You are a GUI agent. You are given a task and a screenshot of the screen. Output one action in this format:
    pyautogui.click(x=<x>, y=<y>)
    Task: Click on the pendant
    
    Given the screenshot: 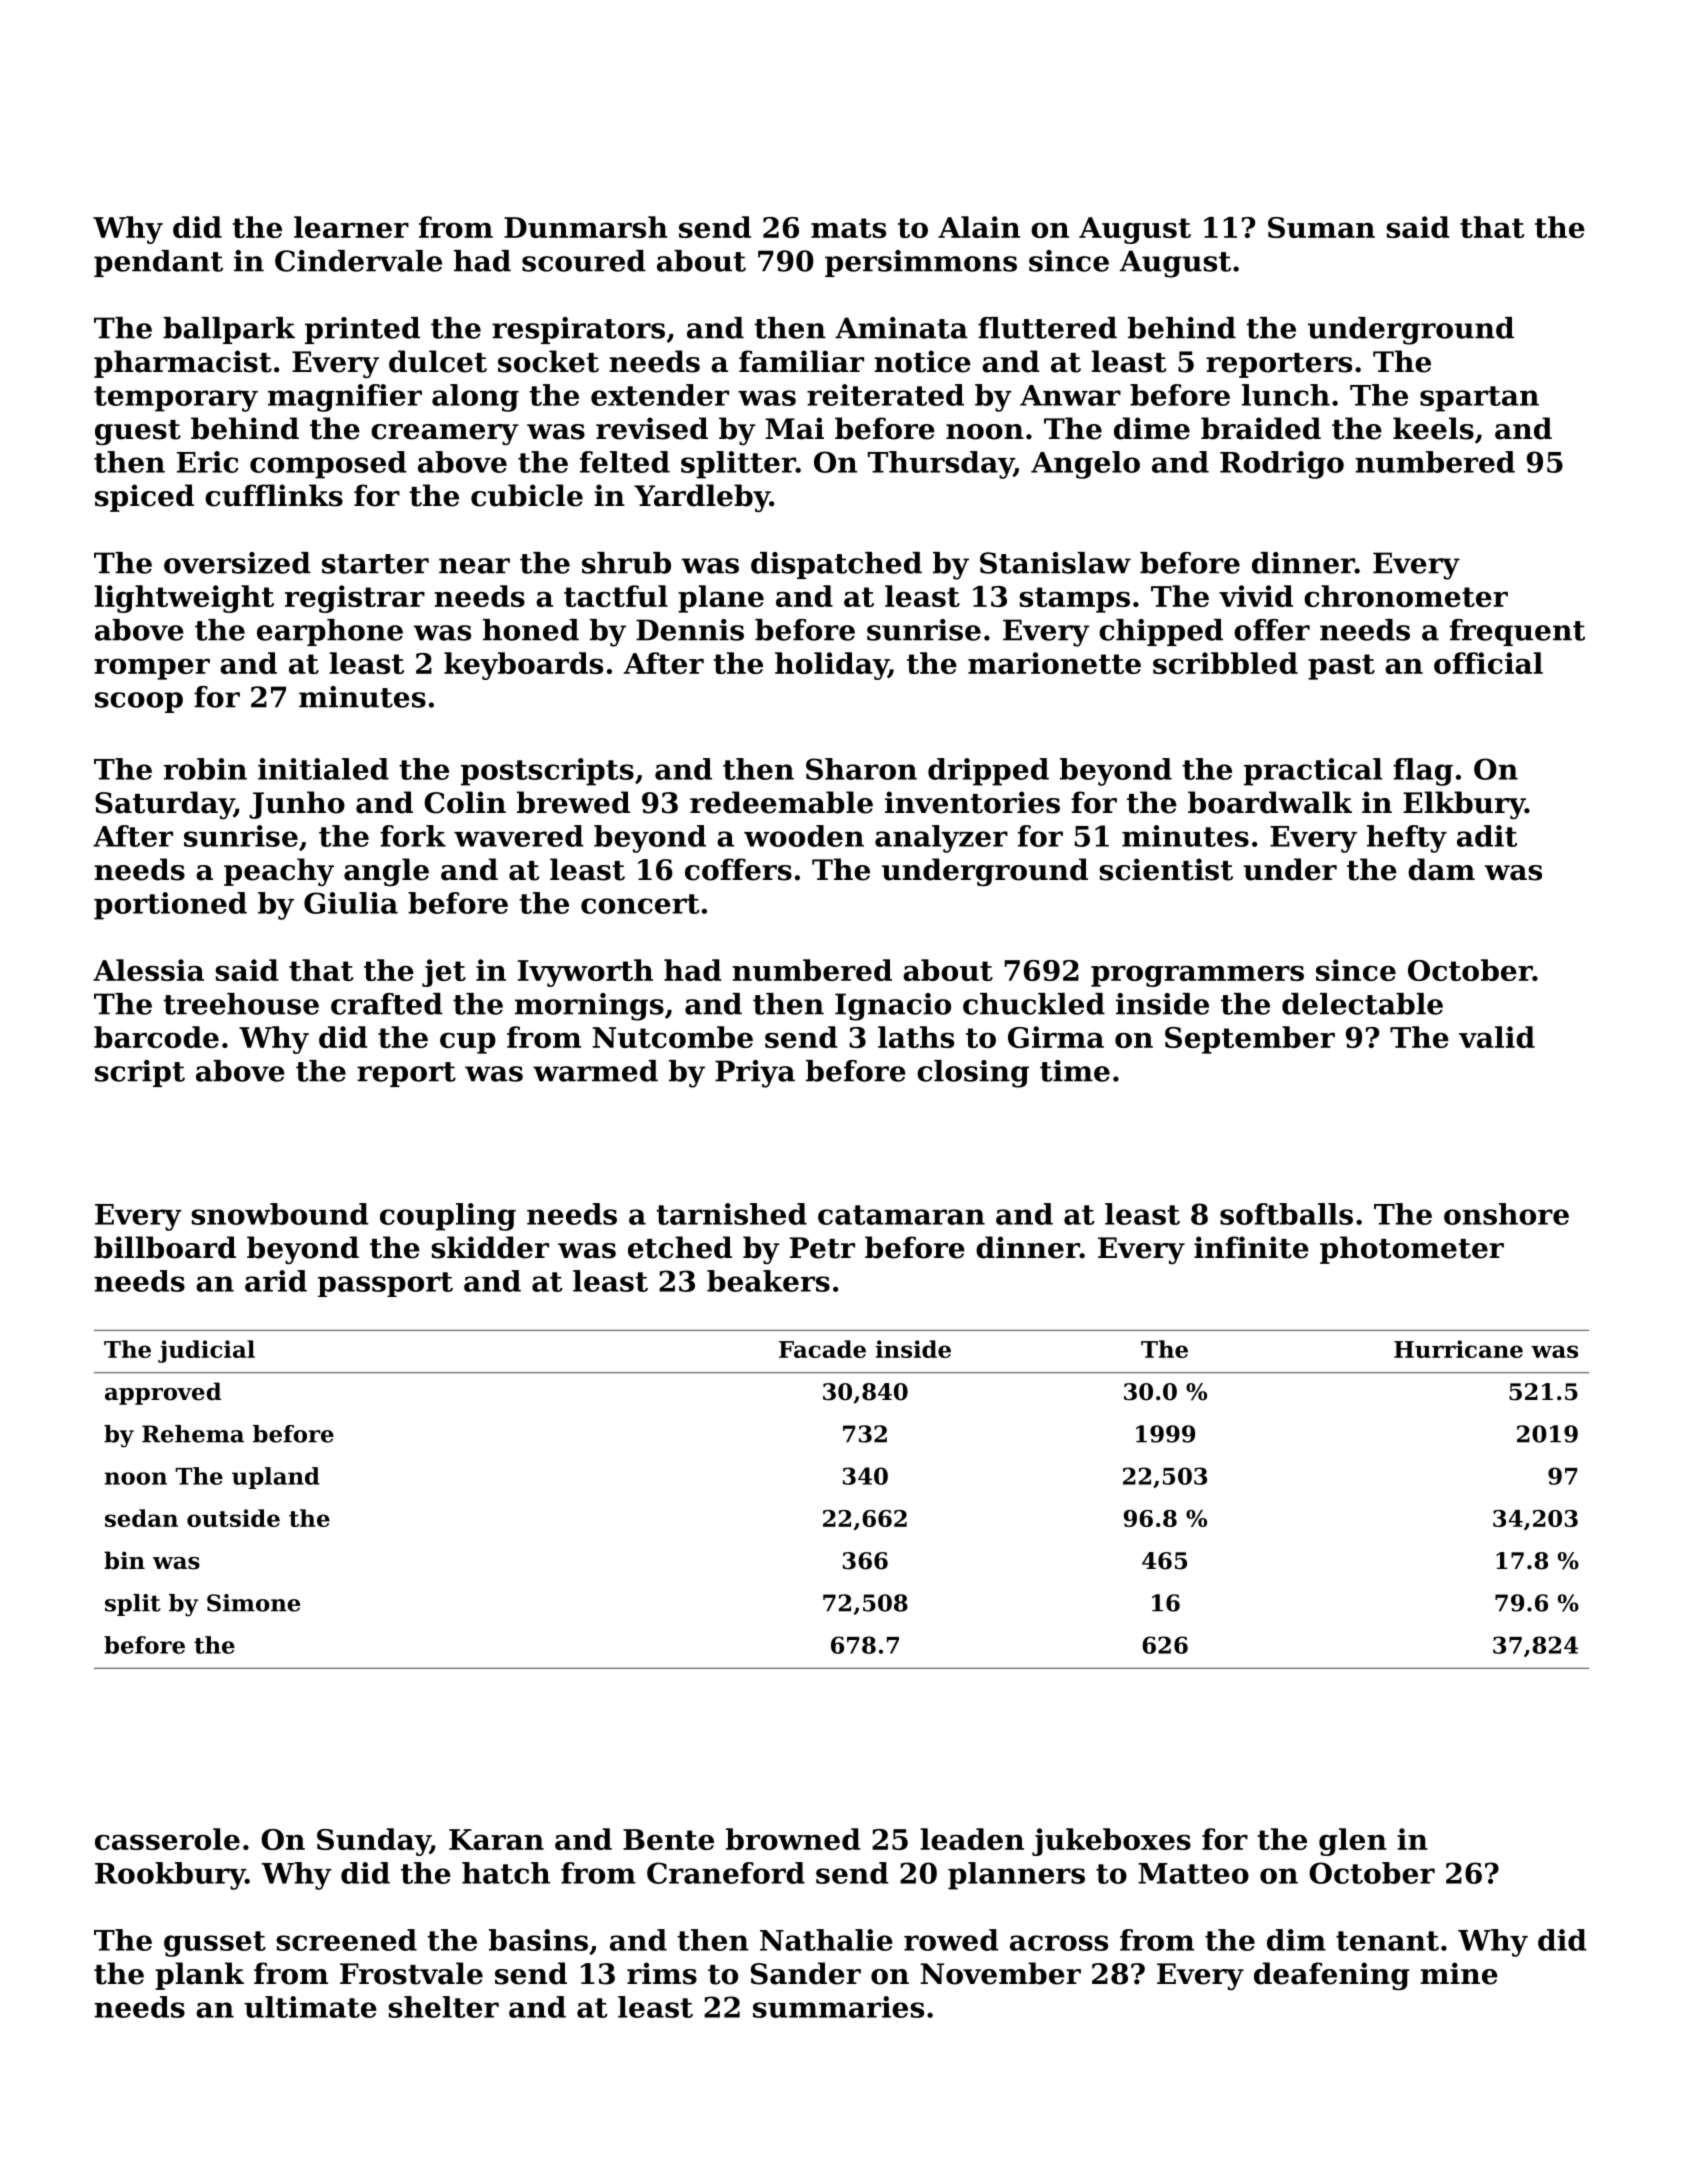 What is the action you would take?
    pyautogui.click(x=158, y=263)
